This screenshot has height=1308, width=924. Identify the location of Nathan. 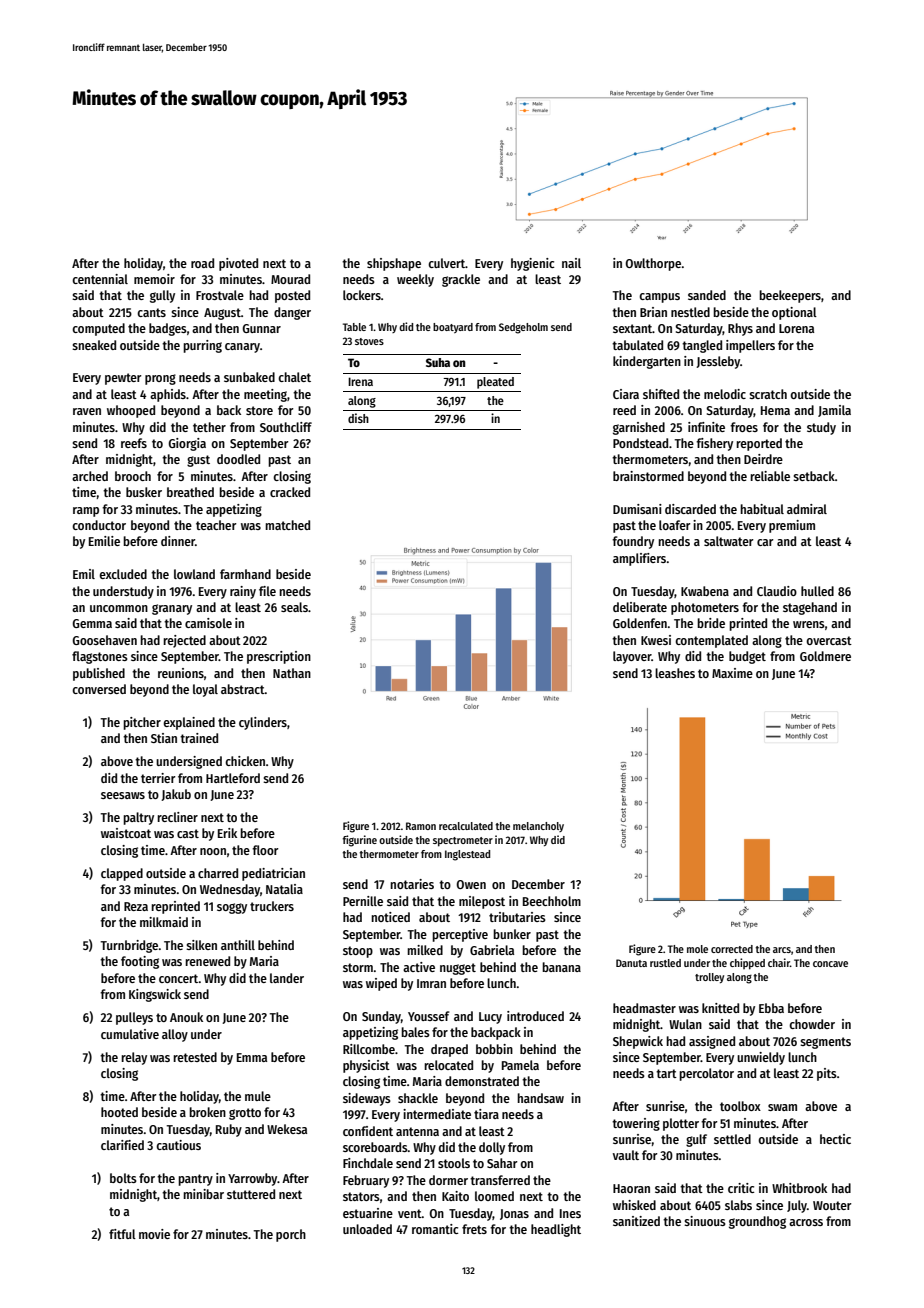
(292, 673).
